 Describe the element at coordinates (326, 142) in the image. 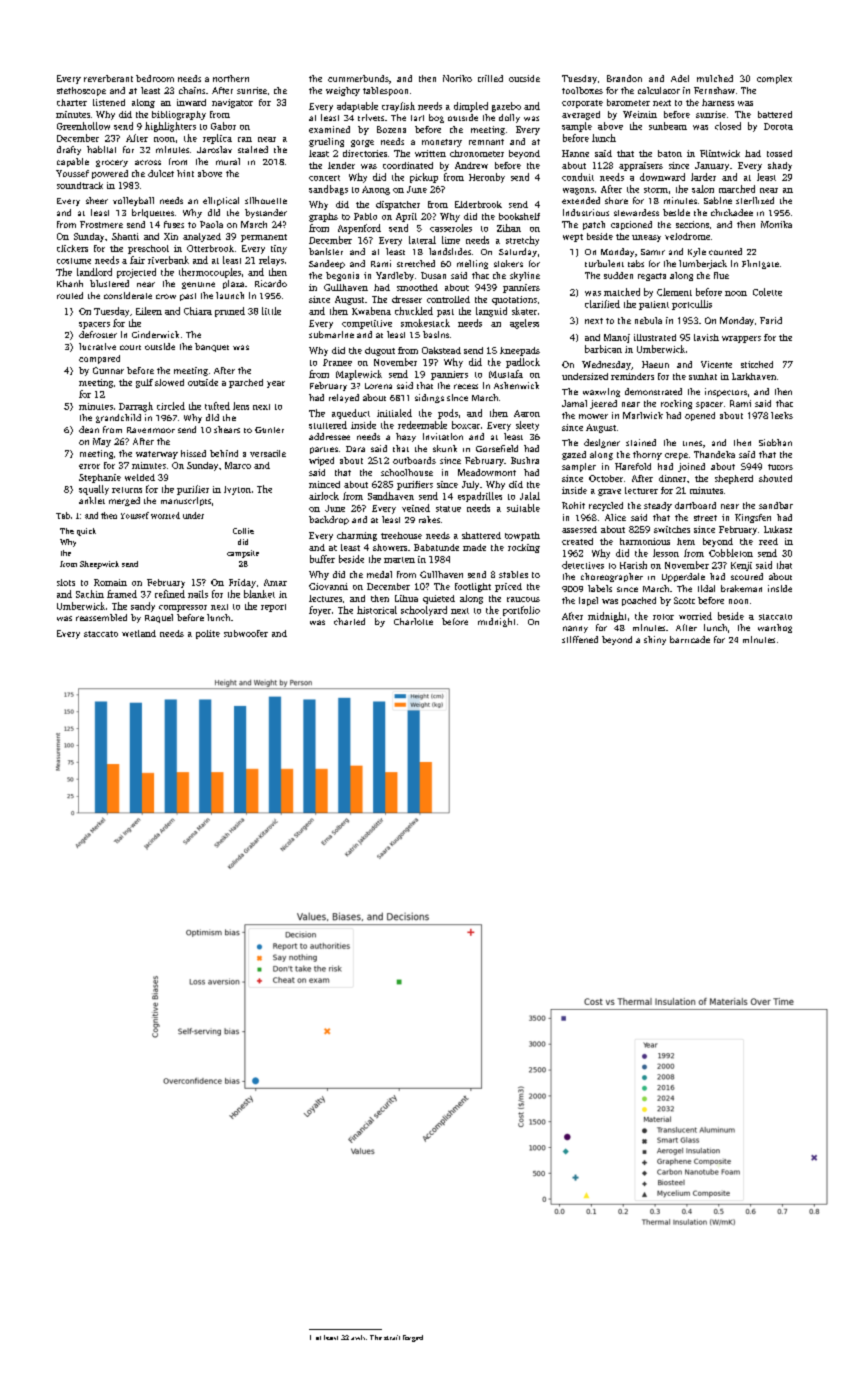

I see `grueling` at that location.
